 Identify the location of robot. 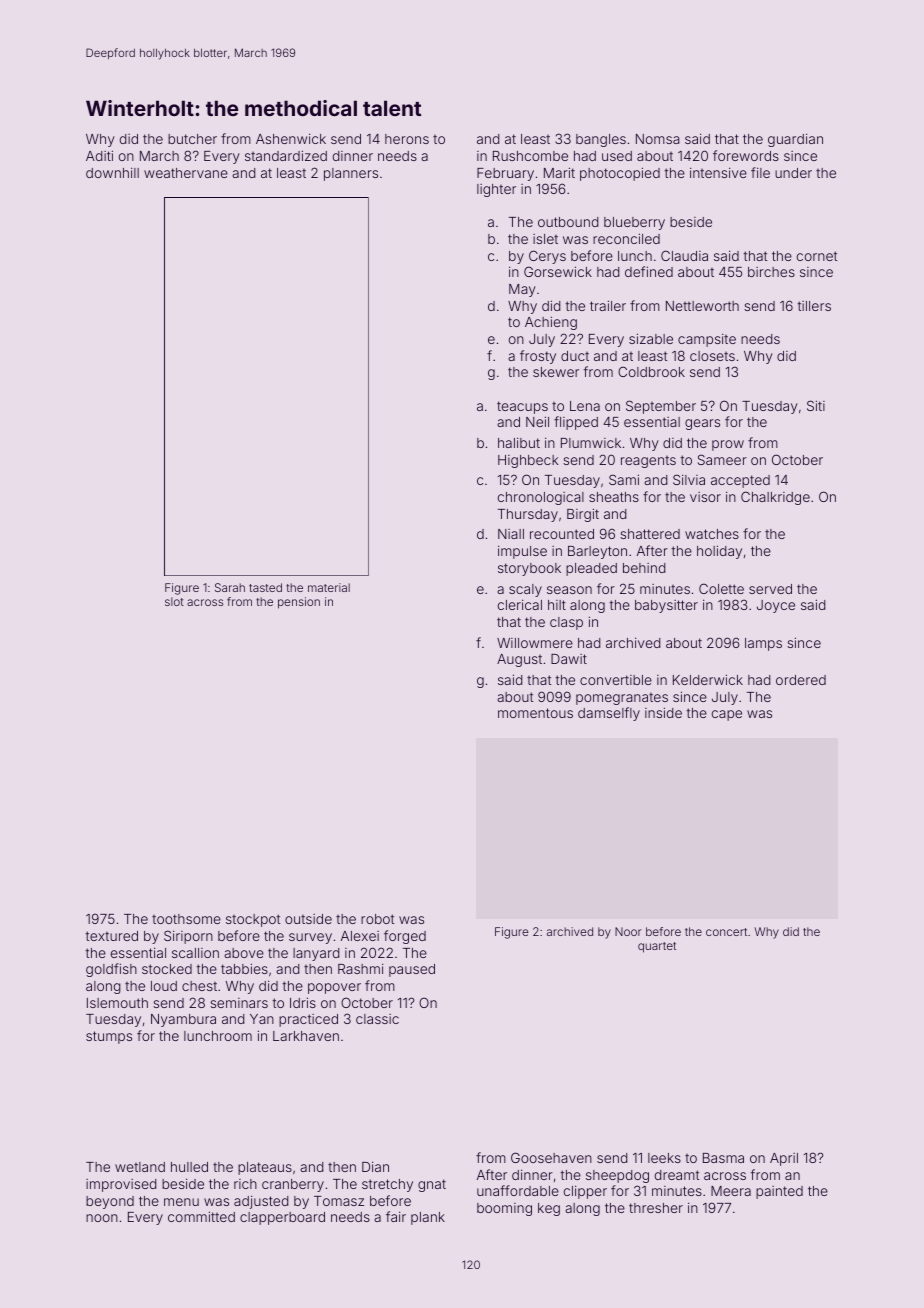
(377, 919).
